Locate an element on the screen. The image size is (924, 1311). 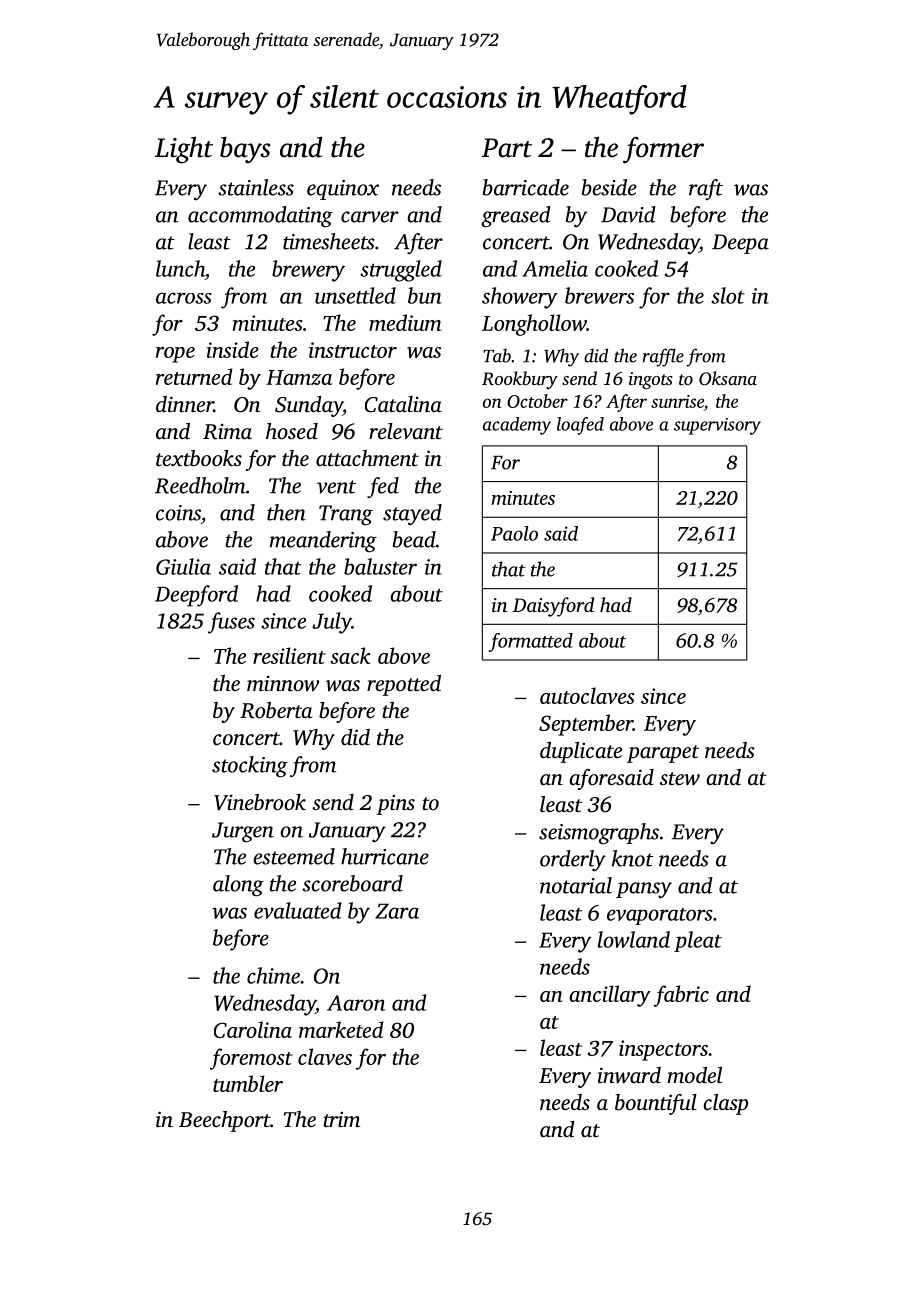
slot is located at coordinates (728, 295).
